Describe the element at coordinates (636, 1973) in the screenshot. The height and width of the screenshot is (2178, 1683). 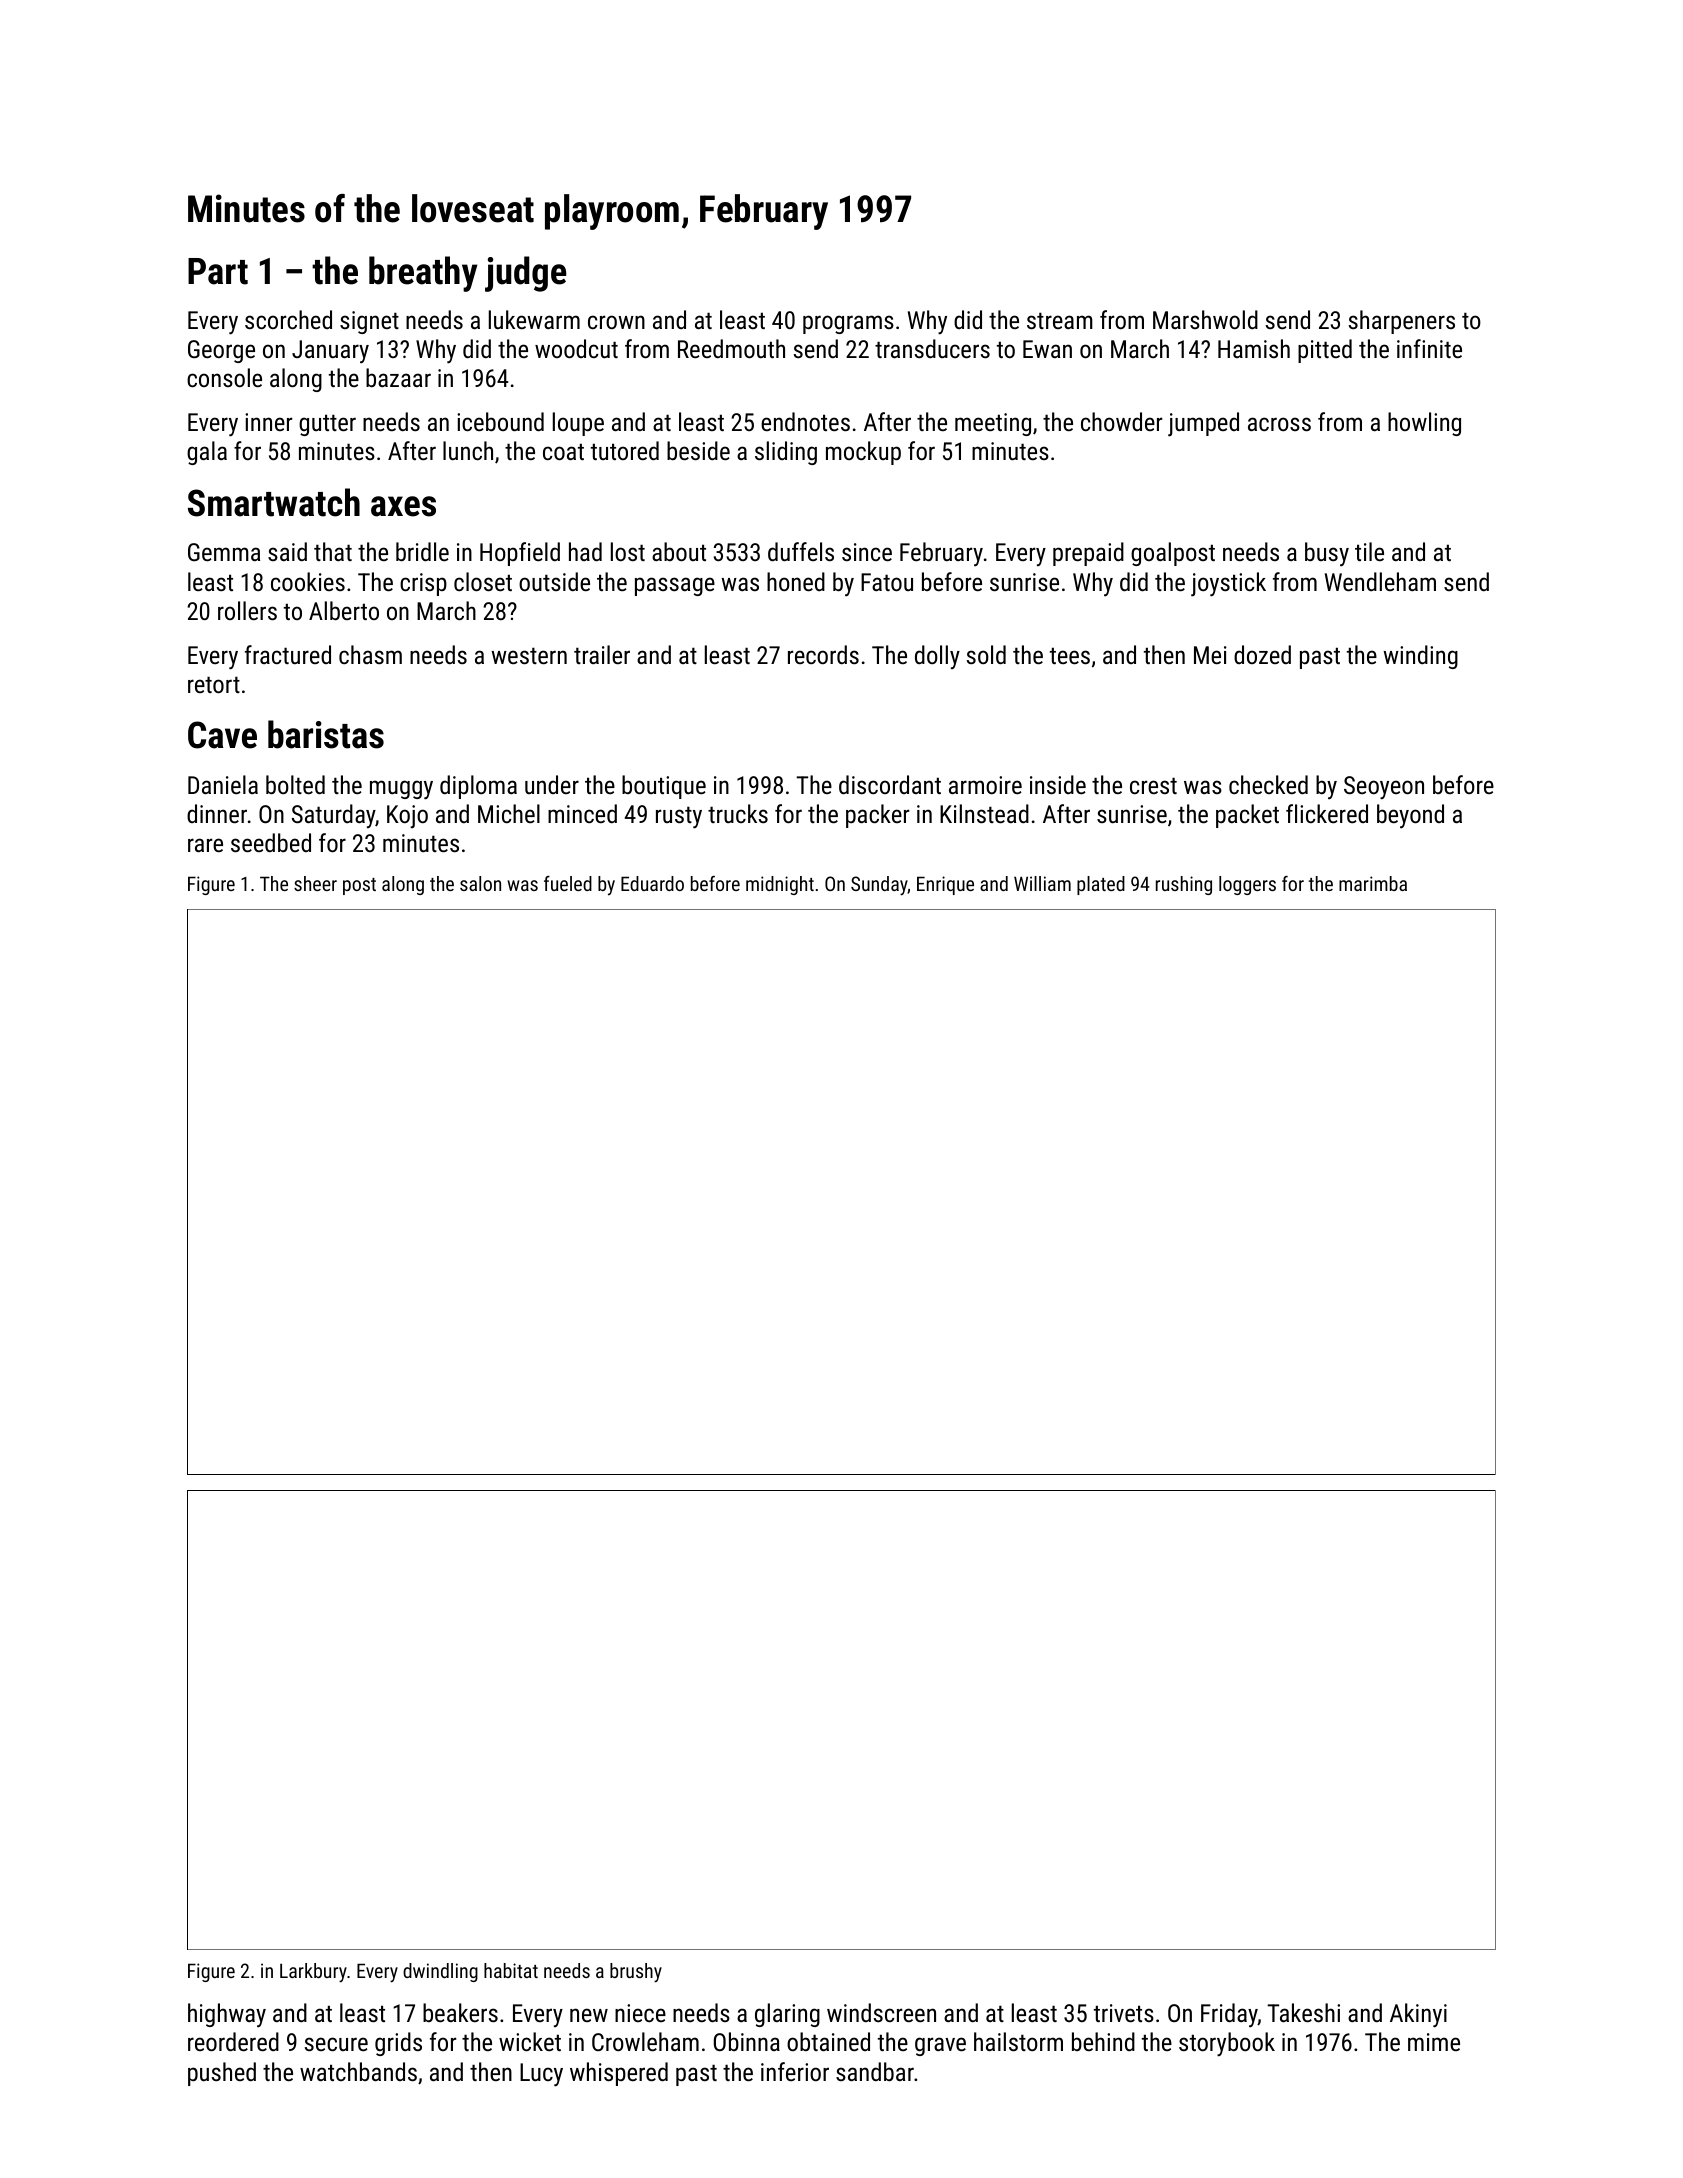
I see `brushy` at that location.
